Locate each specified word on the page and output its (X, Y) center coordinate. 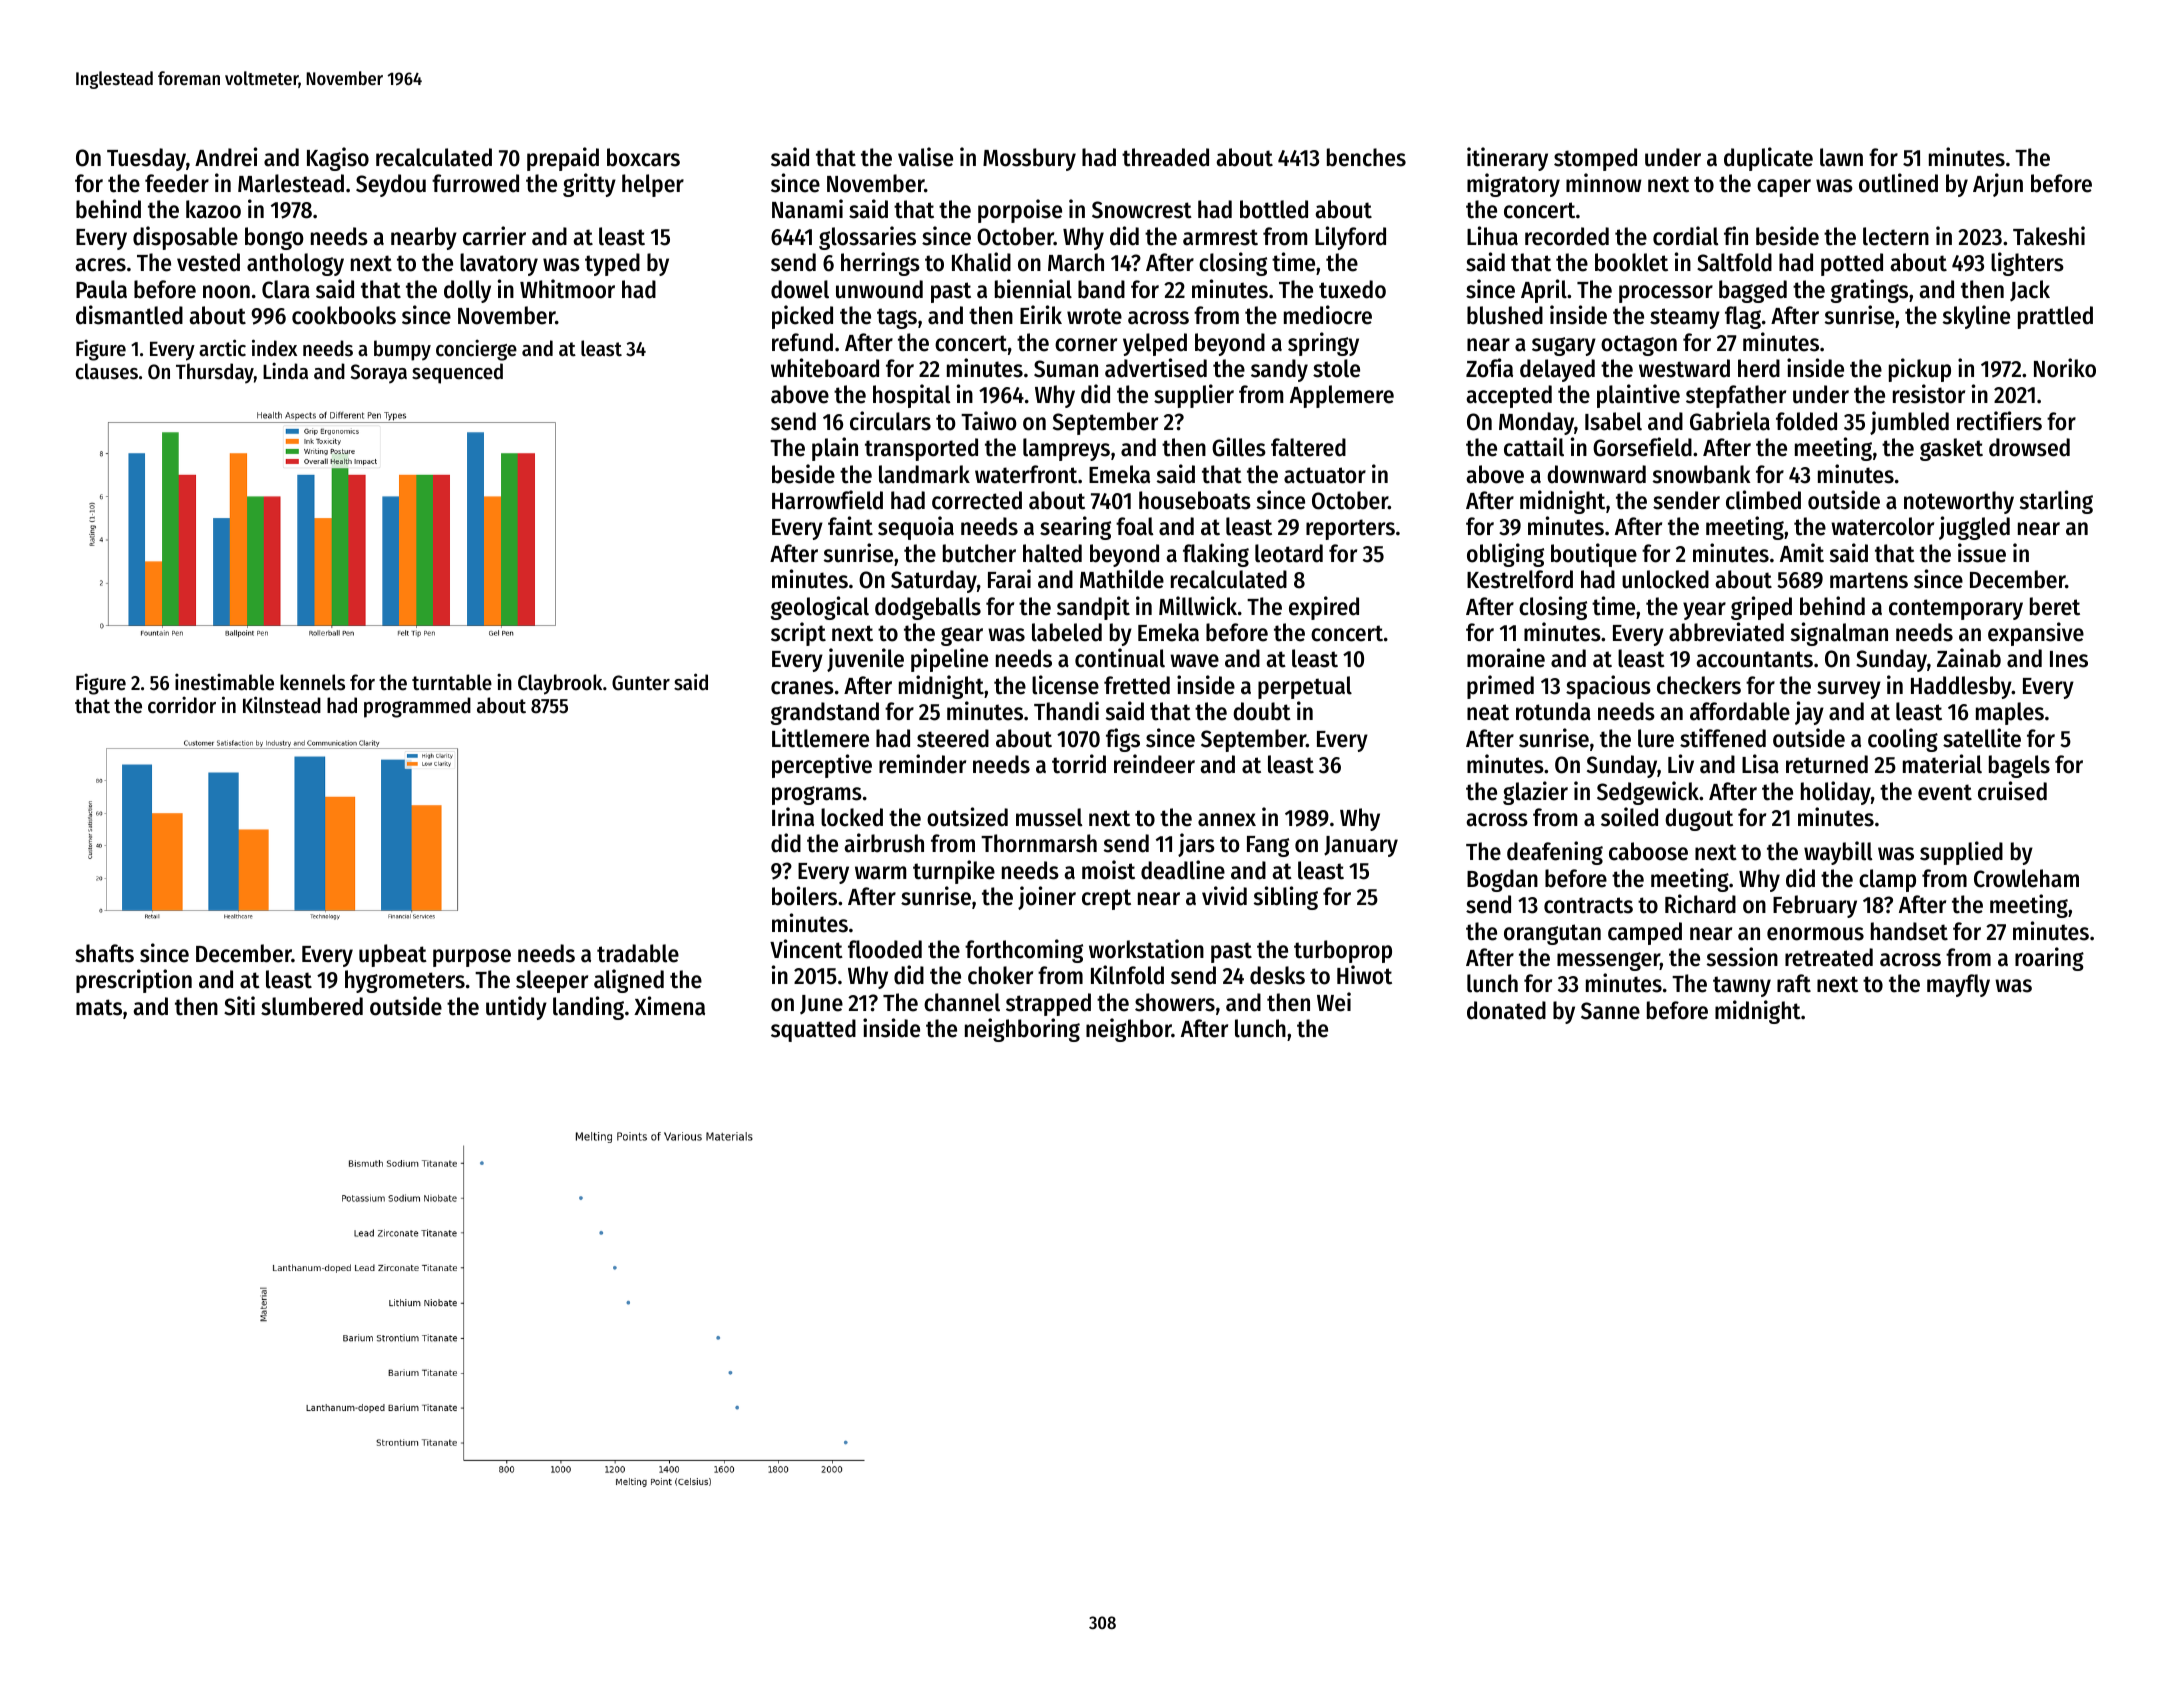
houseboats (1195, 500)
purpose (472, 958)
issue (1982, 553)
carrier (494, 236)
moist (1108, 870)
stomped (1595, 159)
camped (1645, 933)
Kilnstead (282, 705)
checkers (1699, 685)
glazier (1535, 793)
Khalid (981, 262)
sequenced (457, 373)
